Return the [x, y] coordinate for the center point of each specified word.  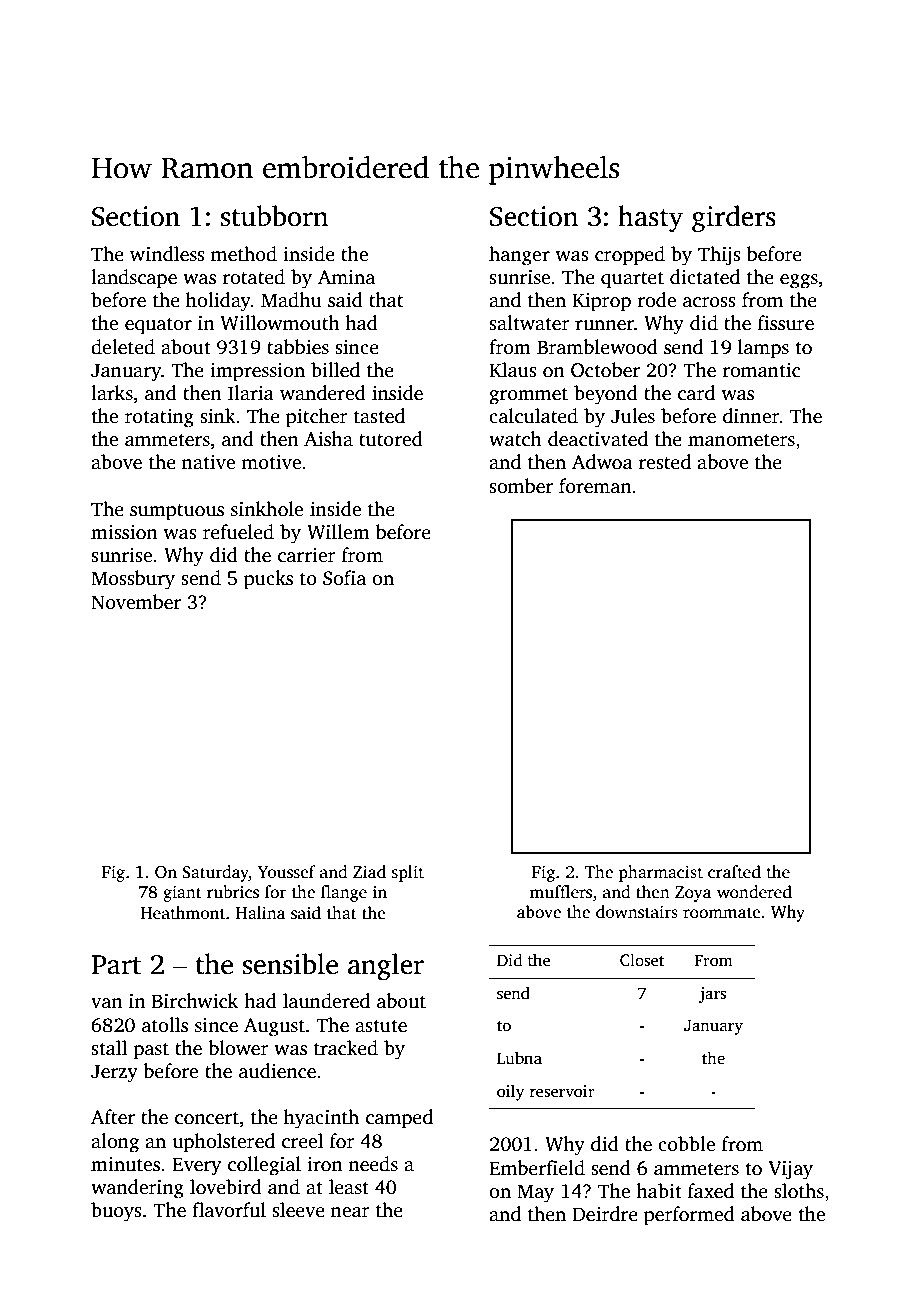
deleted [123, 347]
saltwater [529, 323]
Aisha [328, 439]
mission [124, 532]
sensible [290, 964]
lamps [763, 349]
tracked [346, 1048]
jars [712, 995]
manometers [741, 440]
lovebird [226, 1187]
